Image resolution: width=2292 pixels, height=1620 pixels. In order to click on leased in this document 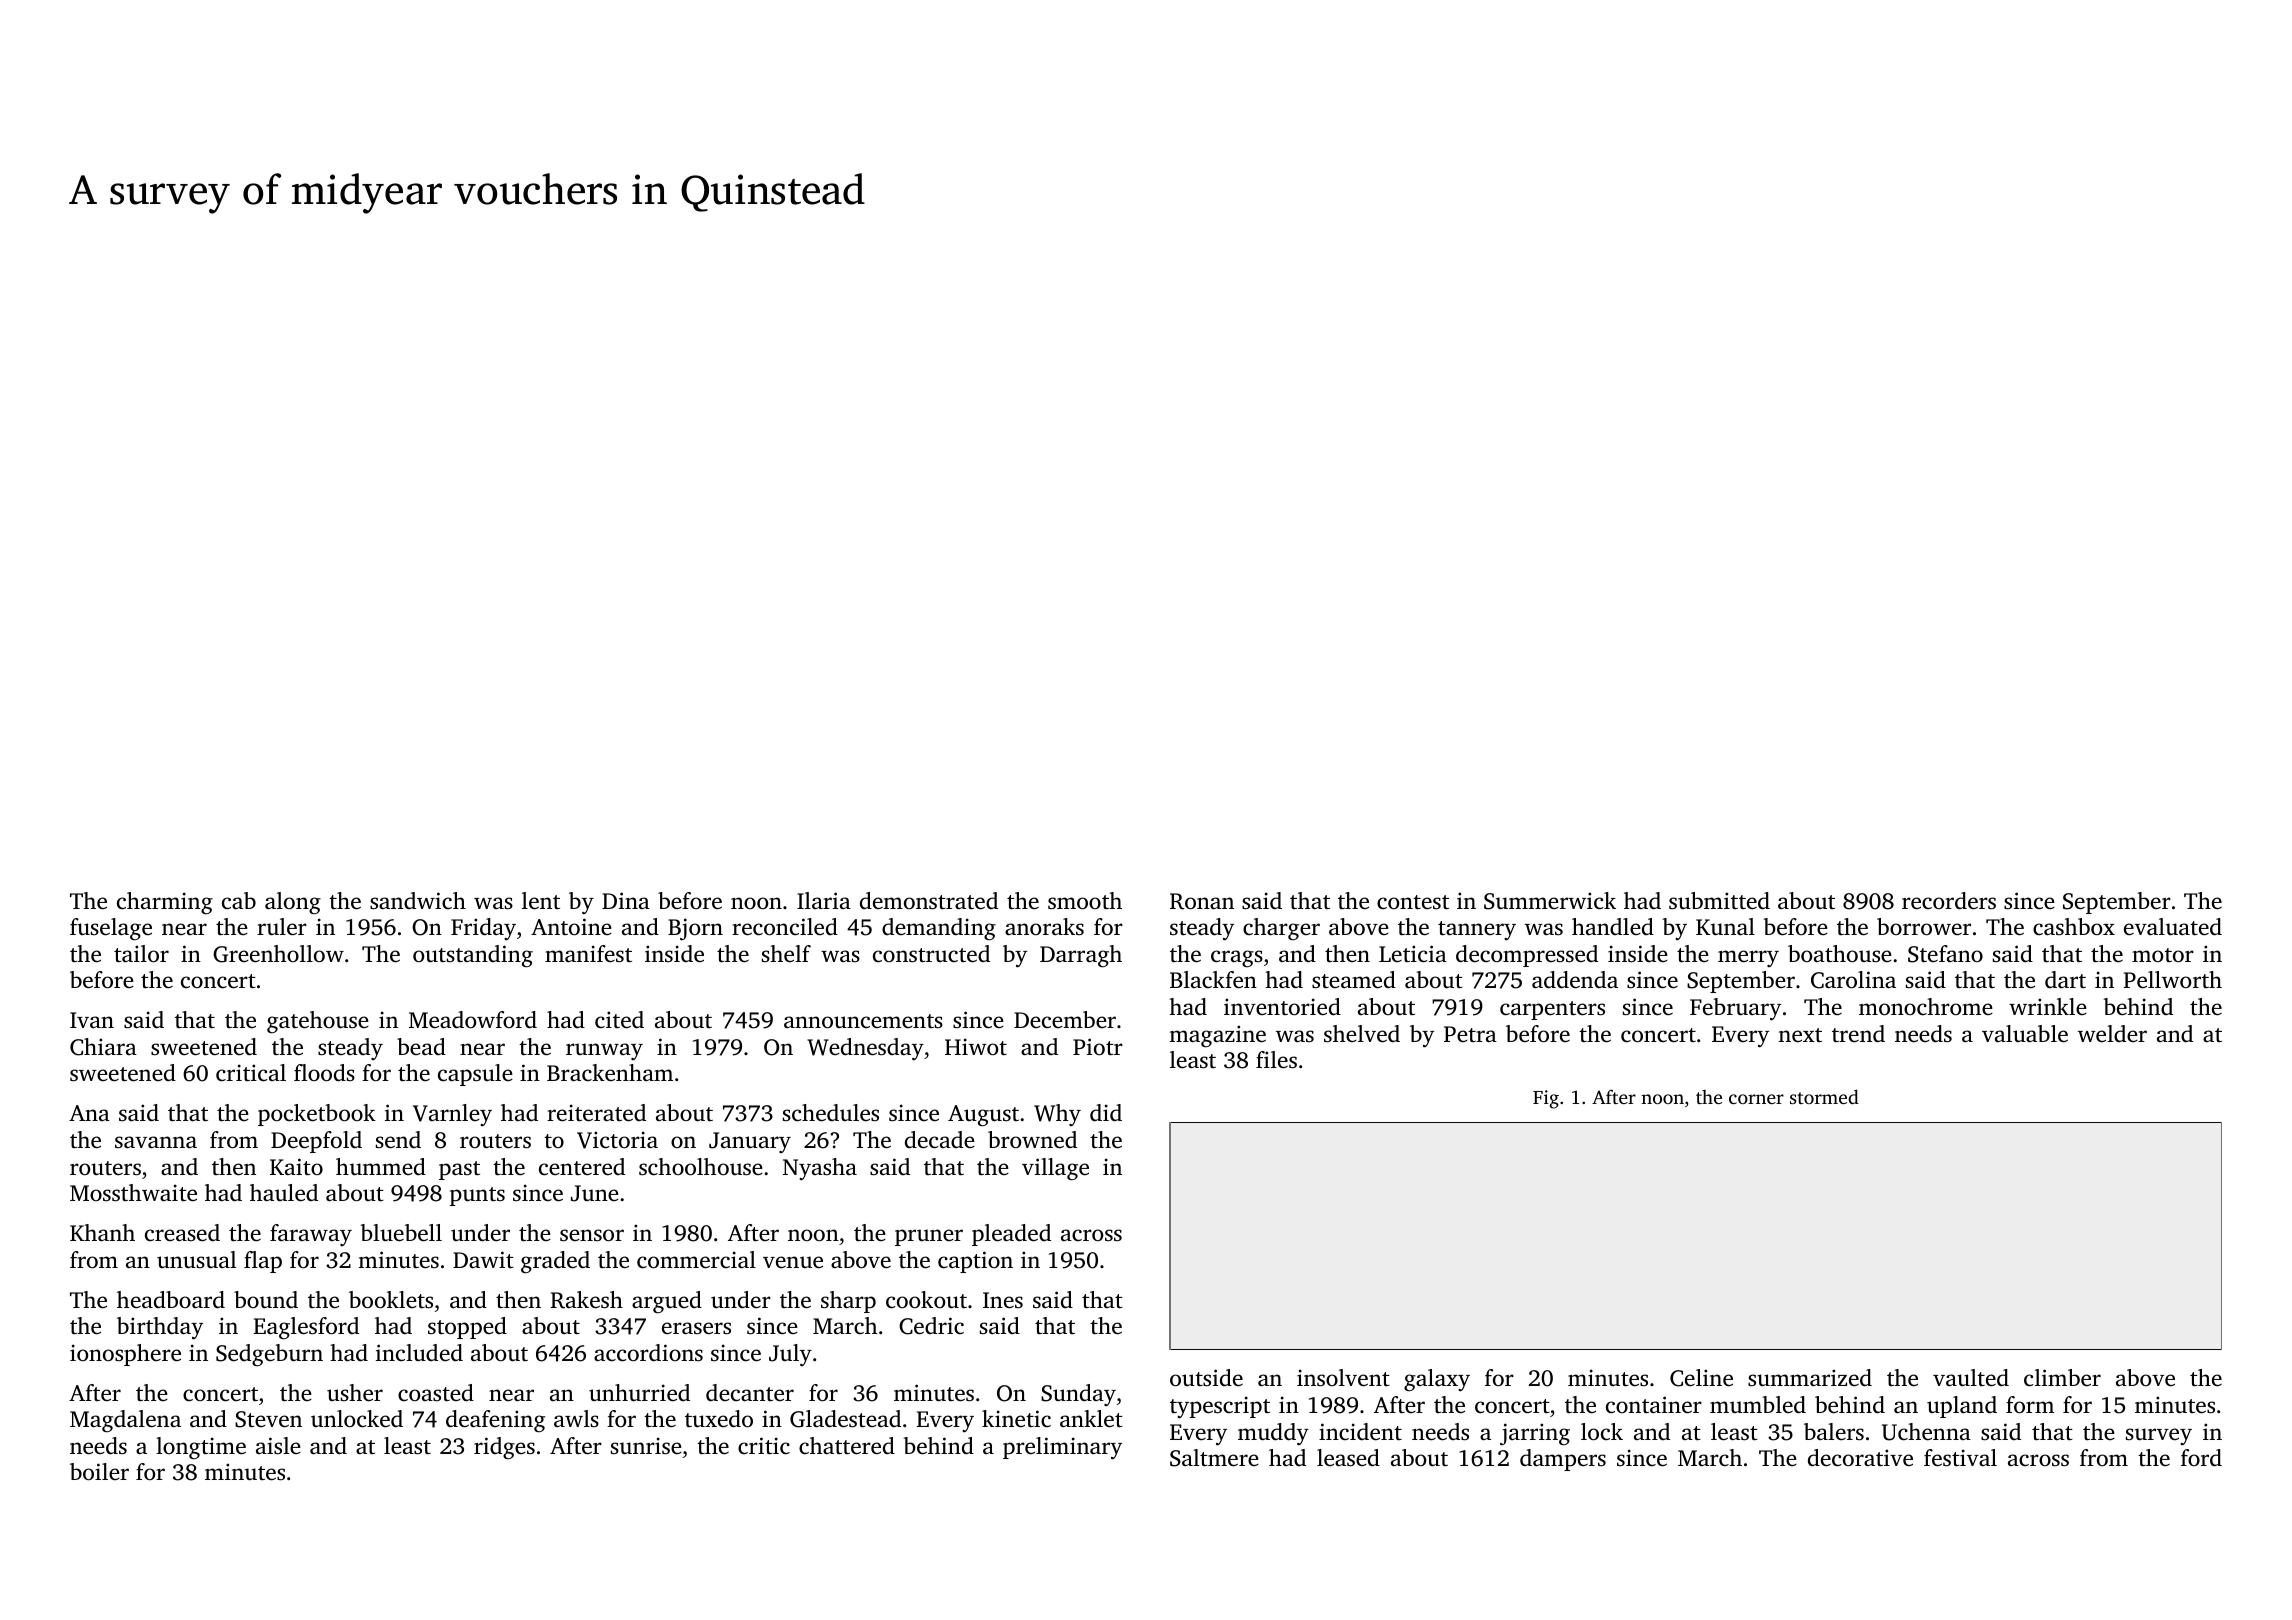, I will do `click(1348, 1458)`.
